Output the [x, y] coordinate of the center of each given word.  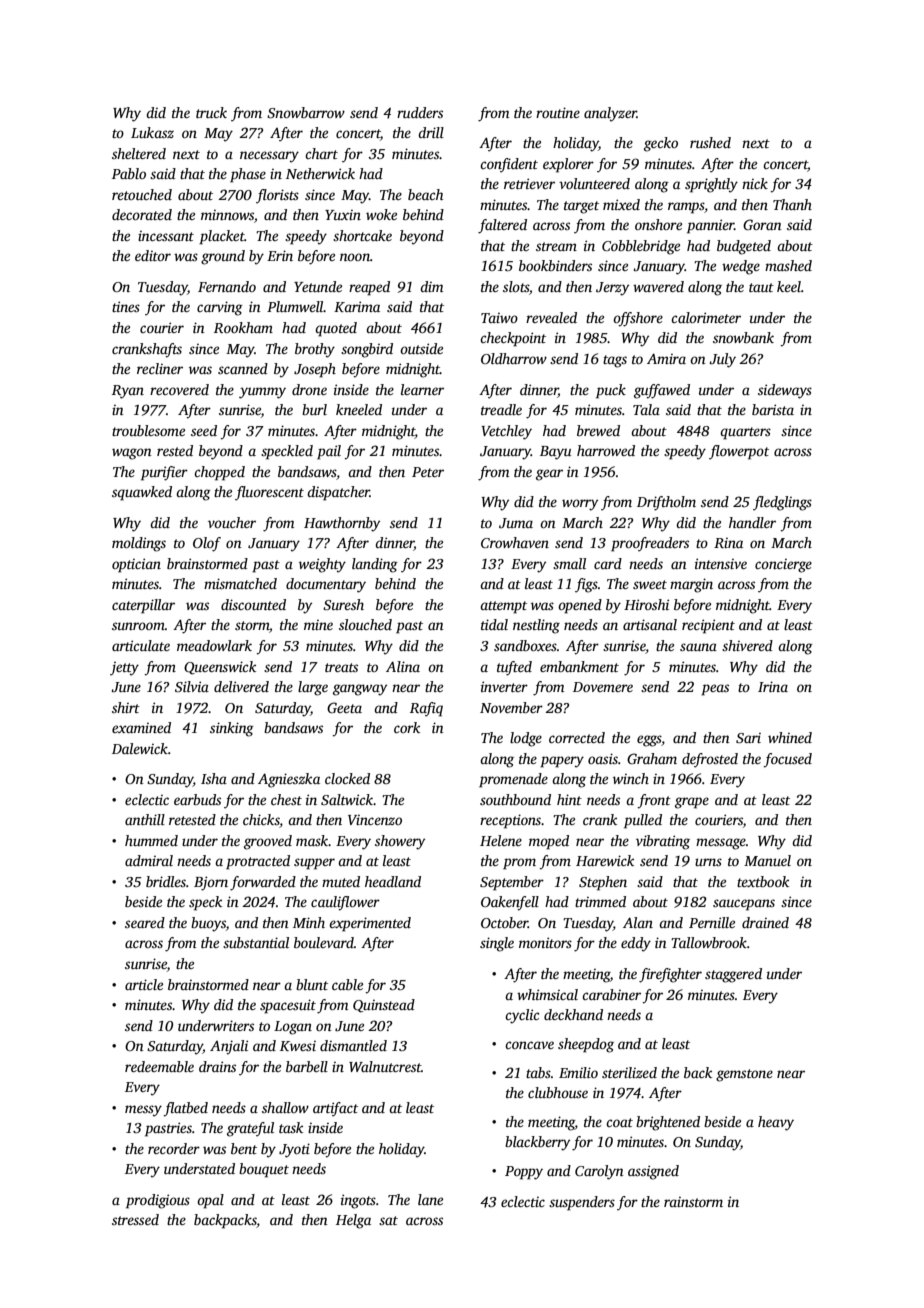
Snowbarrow [306, 112]
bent [244, 1148]
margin [691, 585]
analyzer [610, 114]
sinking [232, 729]
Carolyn [599, 1172]
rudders [420, 112]
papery [562, 762]
